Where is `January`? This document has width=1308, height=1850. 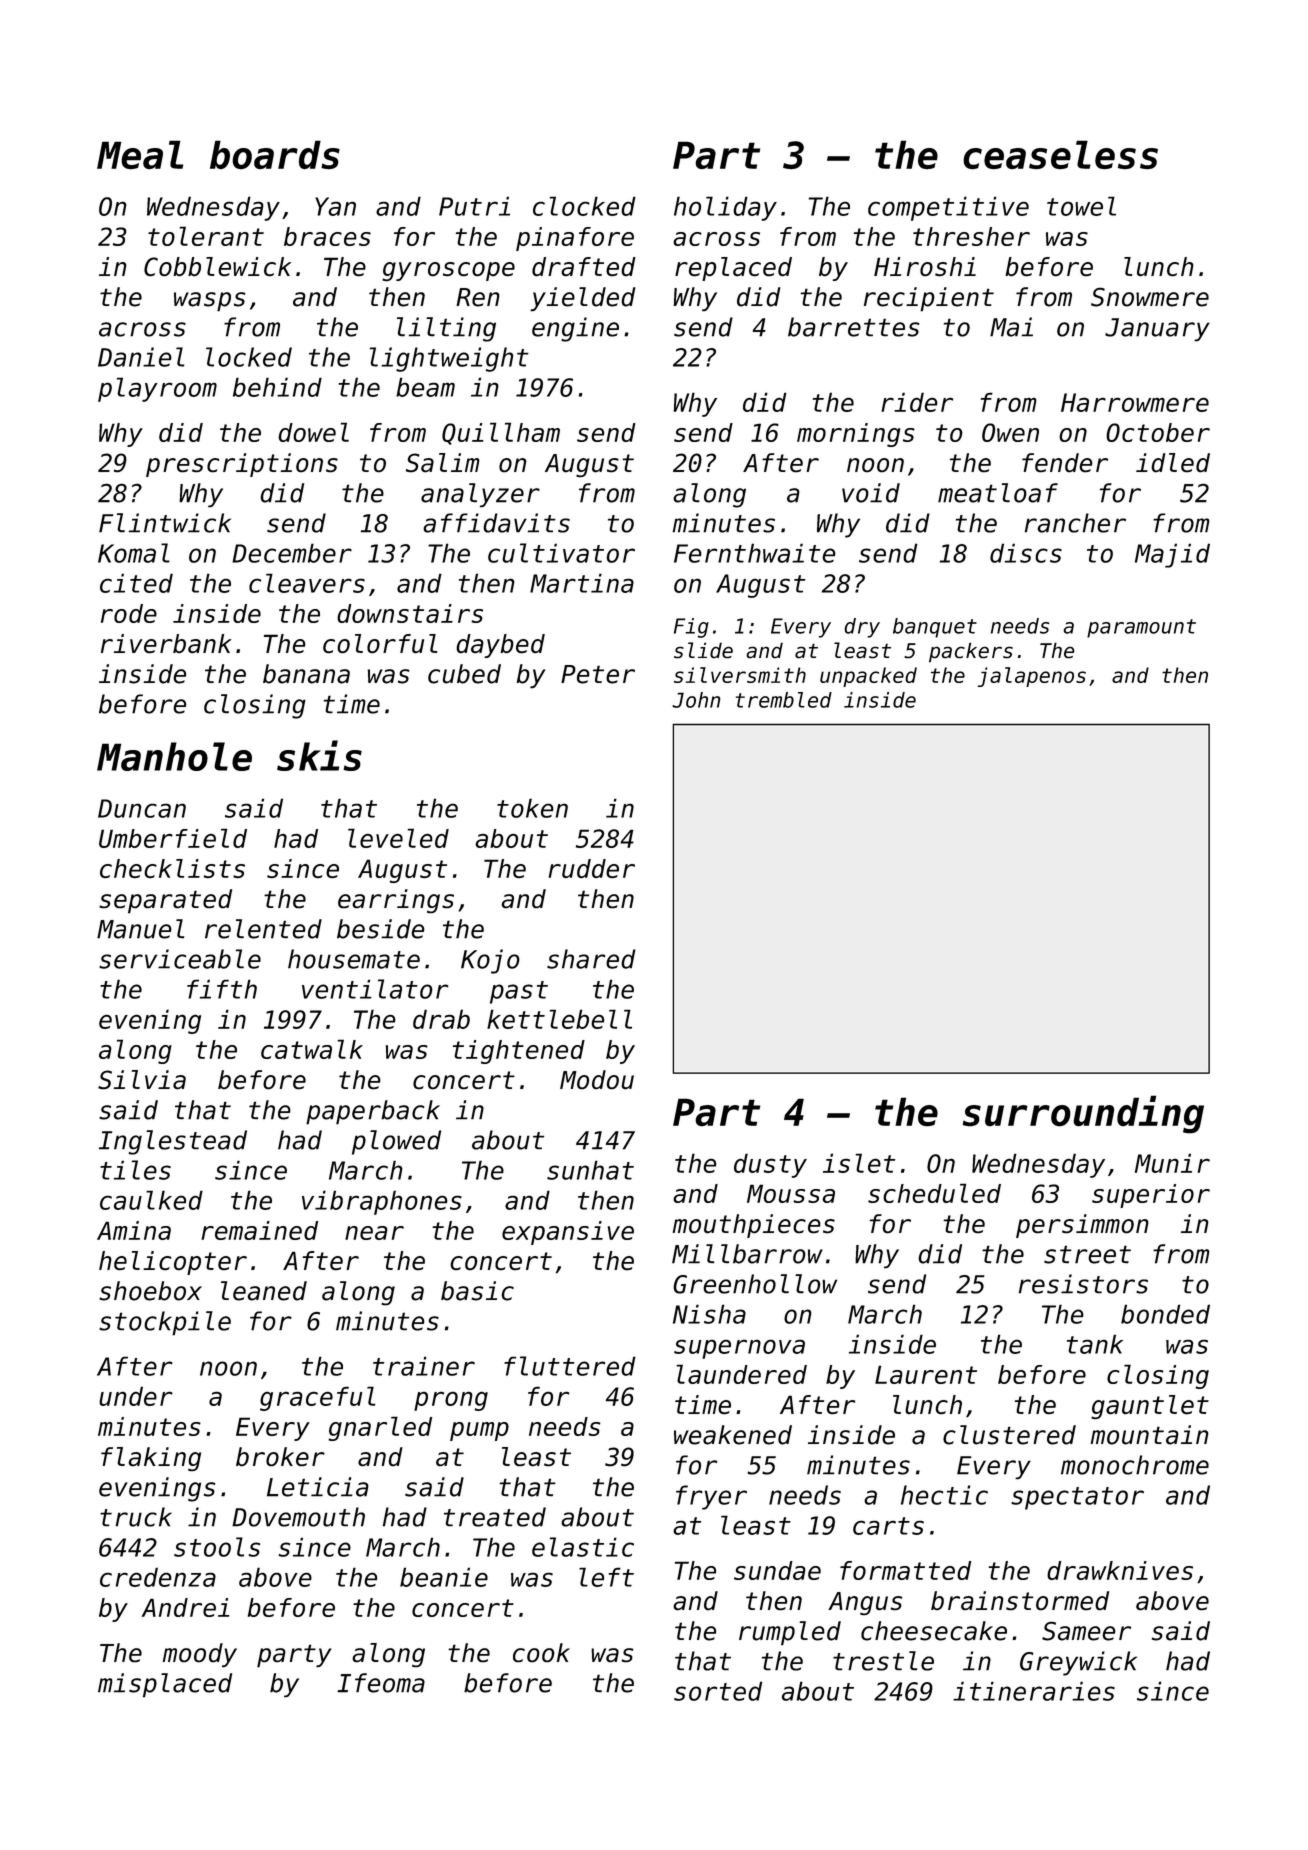
January is located at coordinates (1157, 329).
